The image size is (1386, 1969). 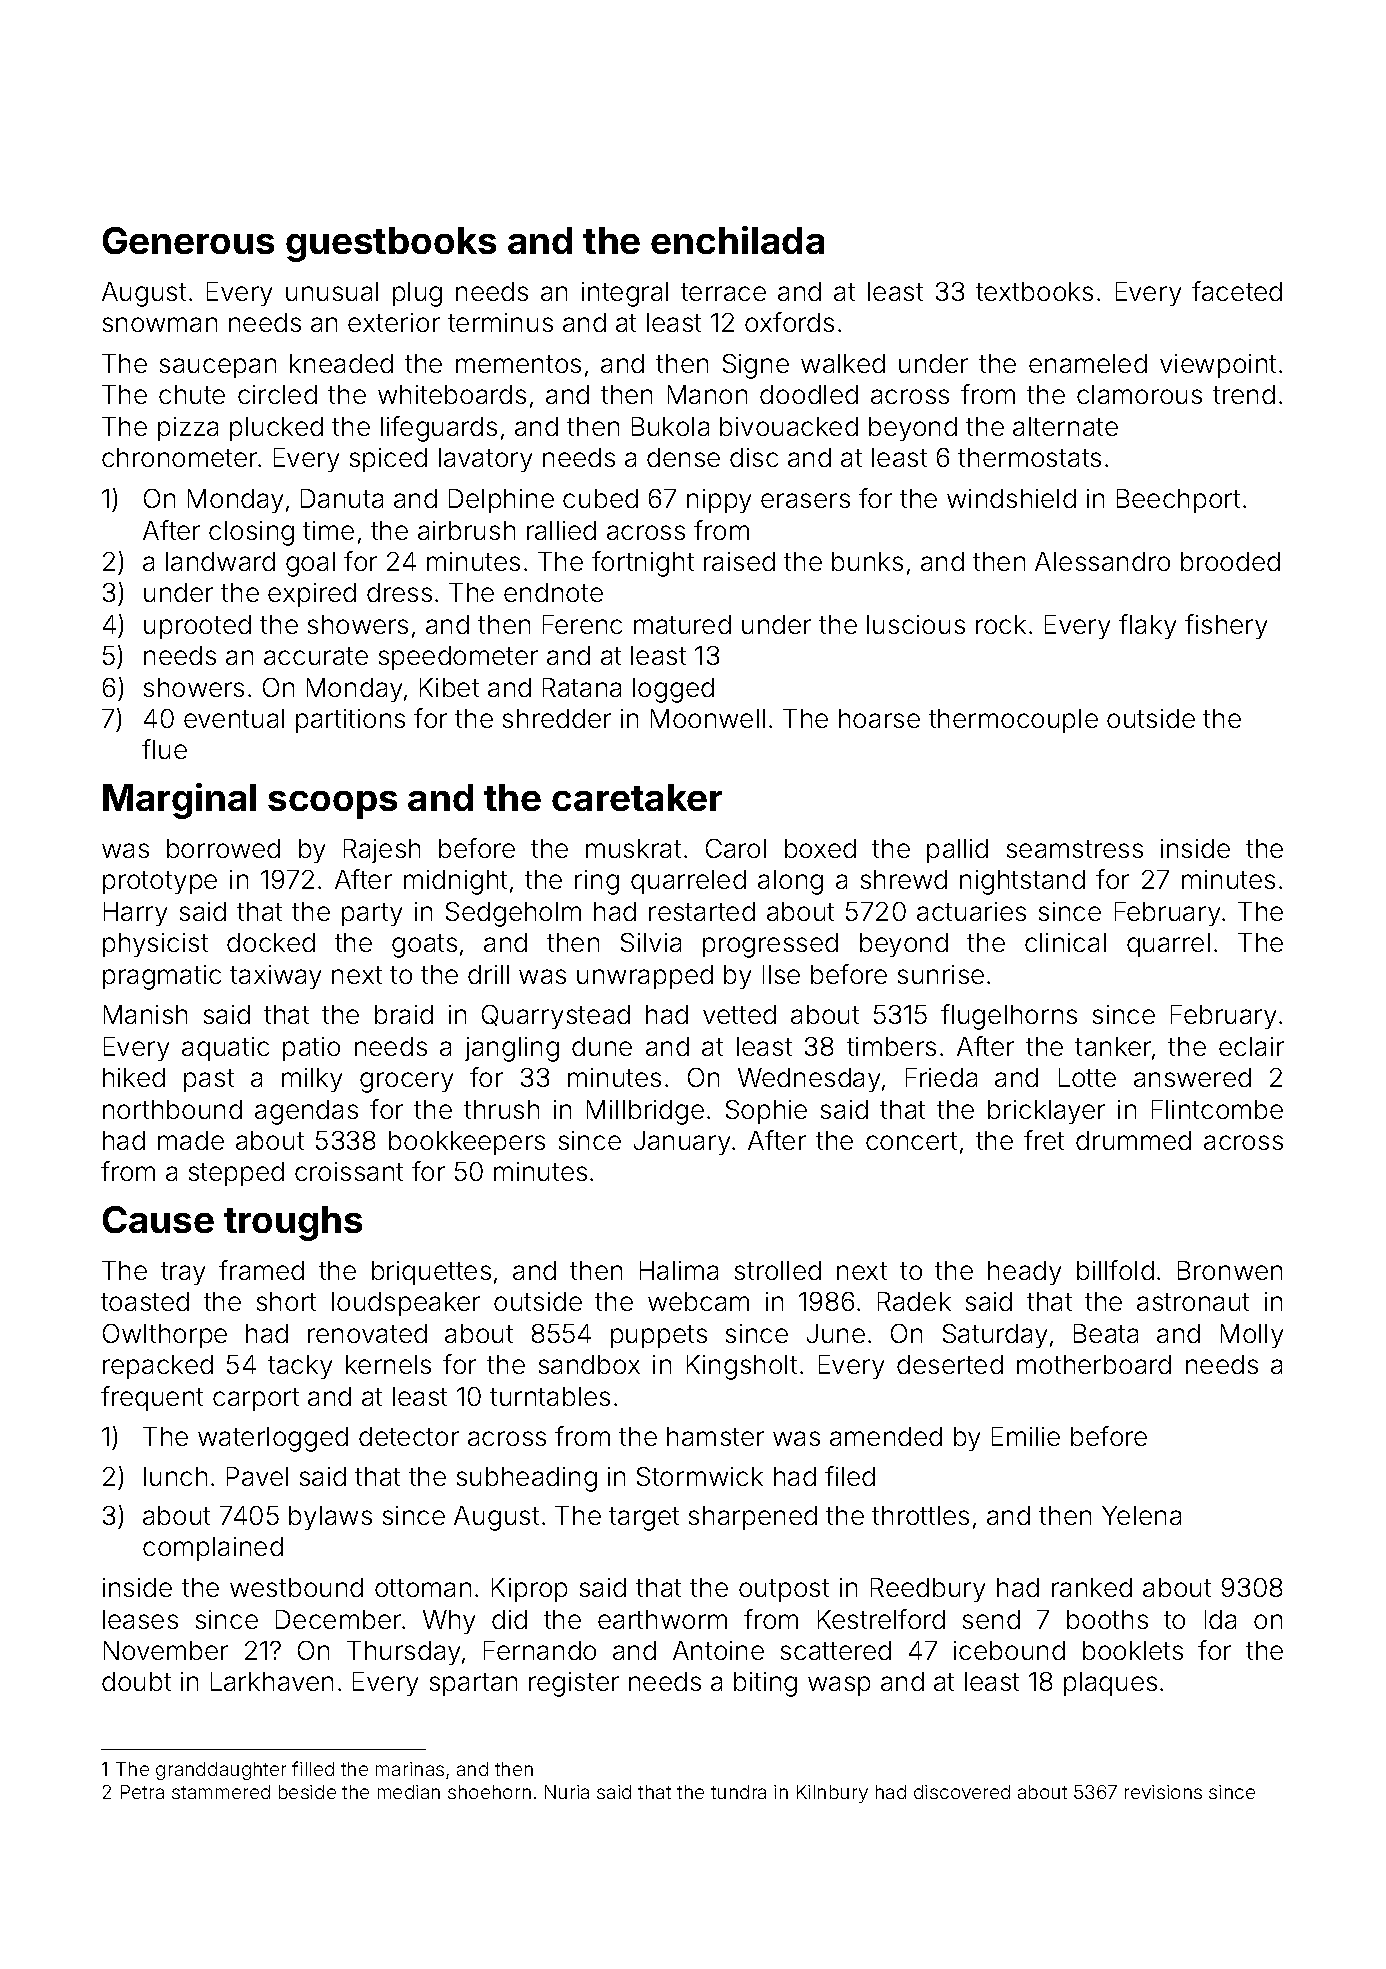 What do you see at coordinates (911, 1141) in the page?
I see `concert` at bounding box center [911, 1141].
